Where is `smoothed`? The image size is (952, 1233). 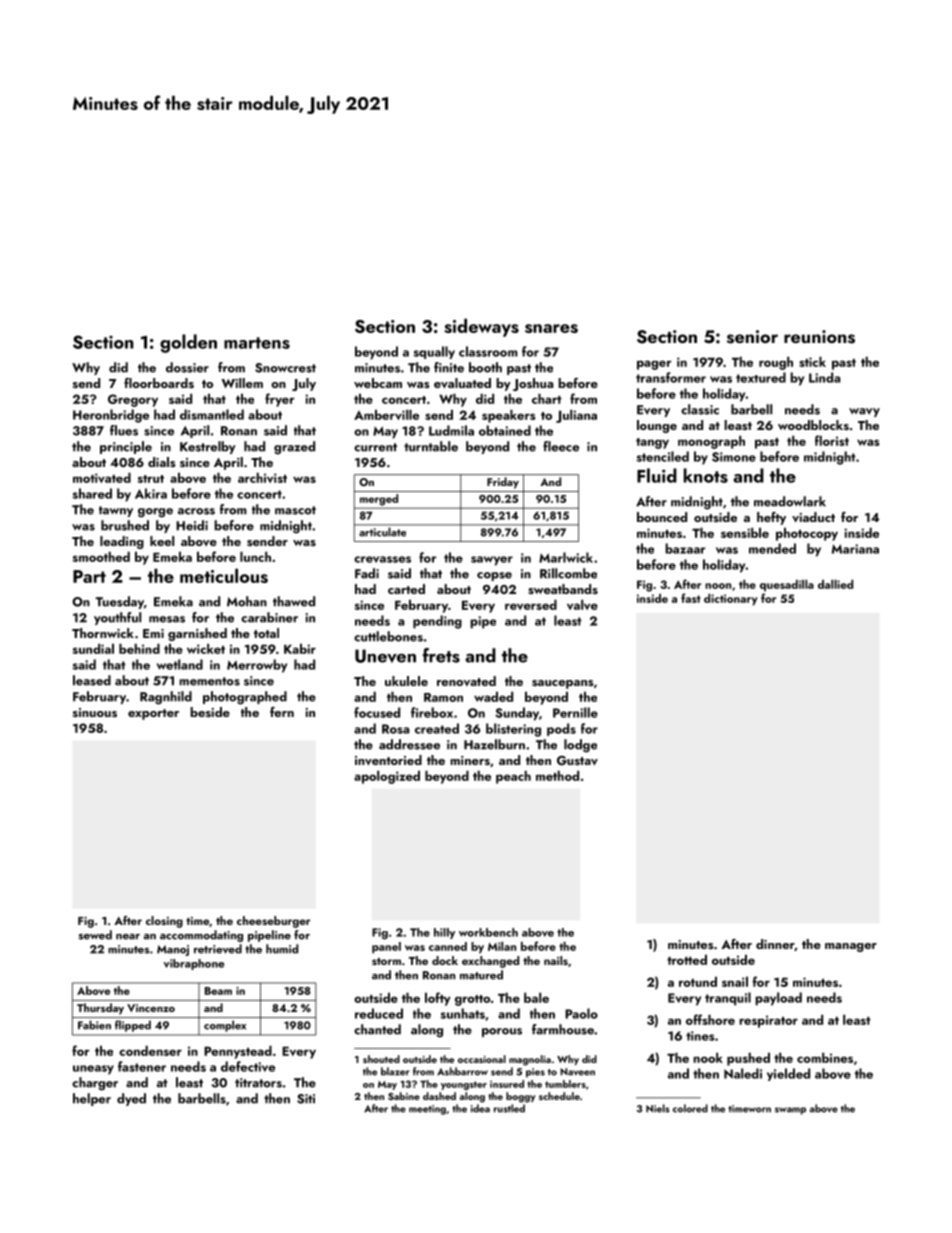 smoothed is located at coordinates (101, 556).
